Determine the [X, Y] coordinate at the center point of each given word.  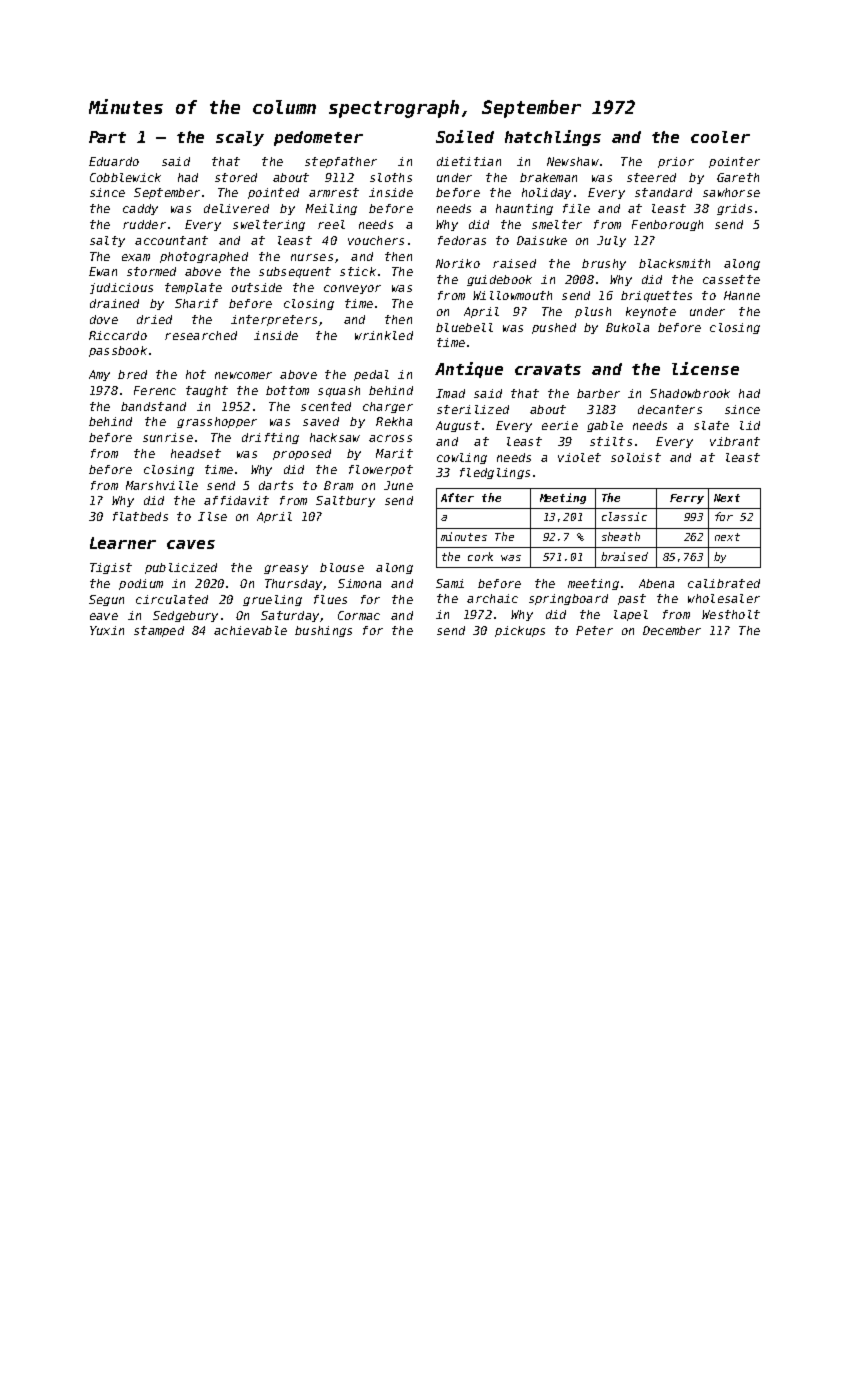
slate [711, 425]
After [457, 497]
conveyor [352, 289]
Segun [106, 600]
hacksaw [335, 437]
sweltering [269, 225]
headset [196, 453]
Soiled [465, 136]
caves [191, 544]
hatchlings [553, 138]
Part [107, 137]
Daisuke [542, 240]
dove [104, 319]
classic [624, 516]
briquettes [656, 296]
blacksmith [674, 263]
